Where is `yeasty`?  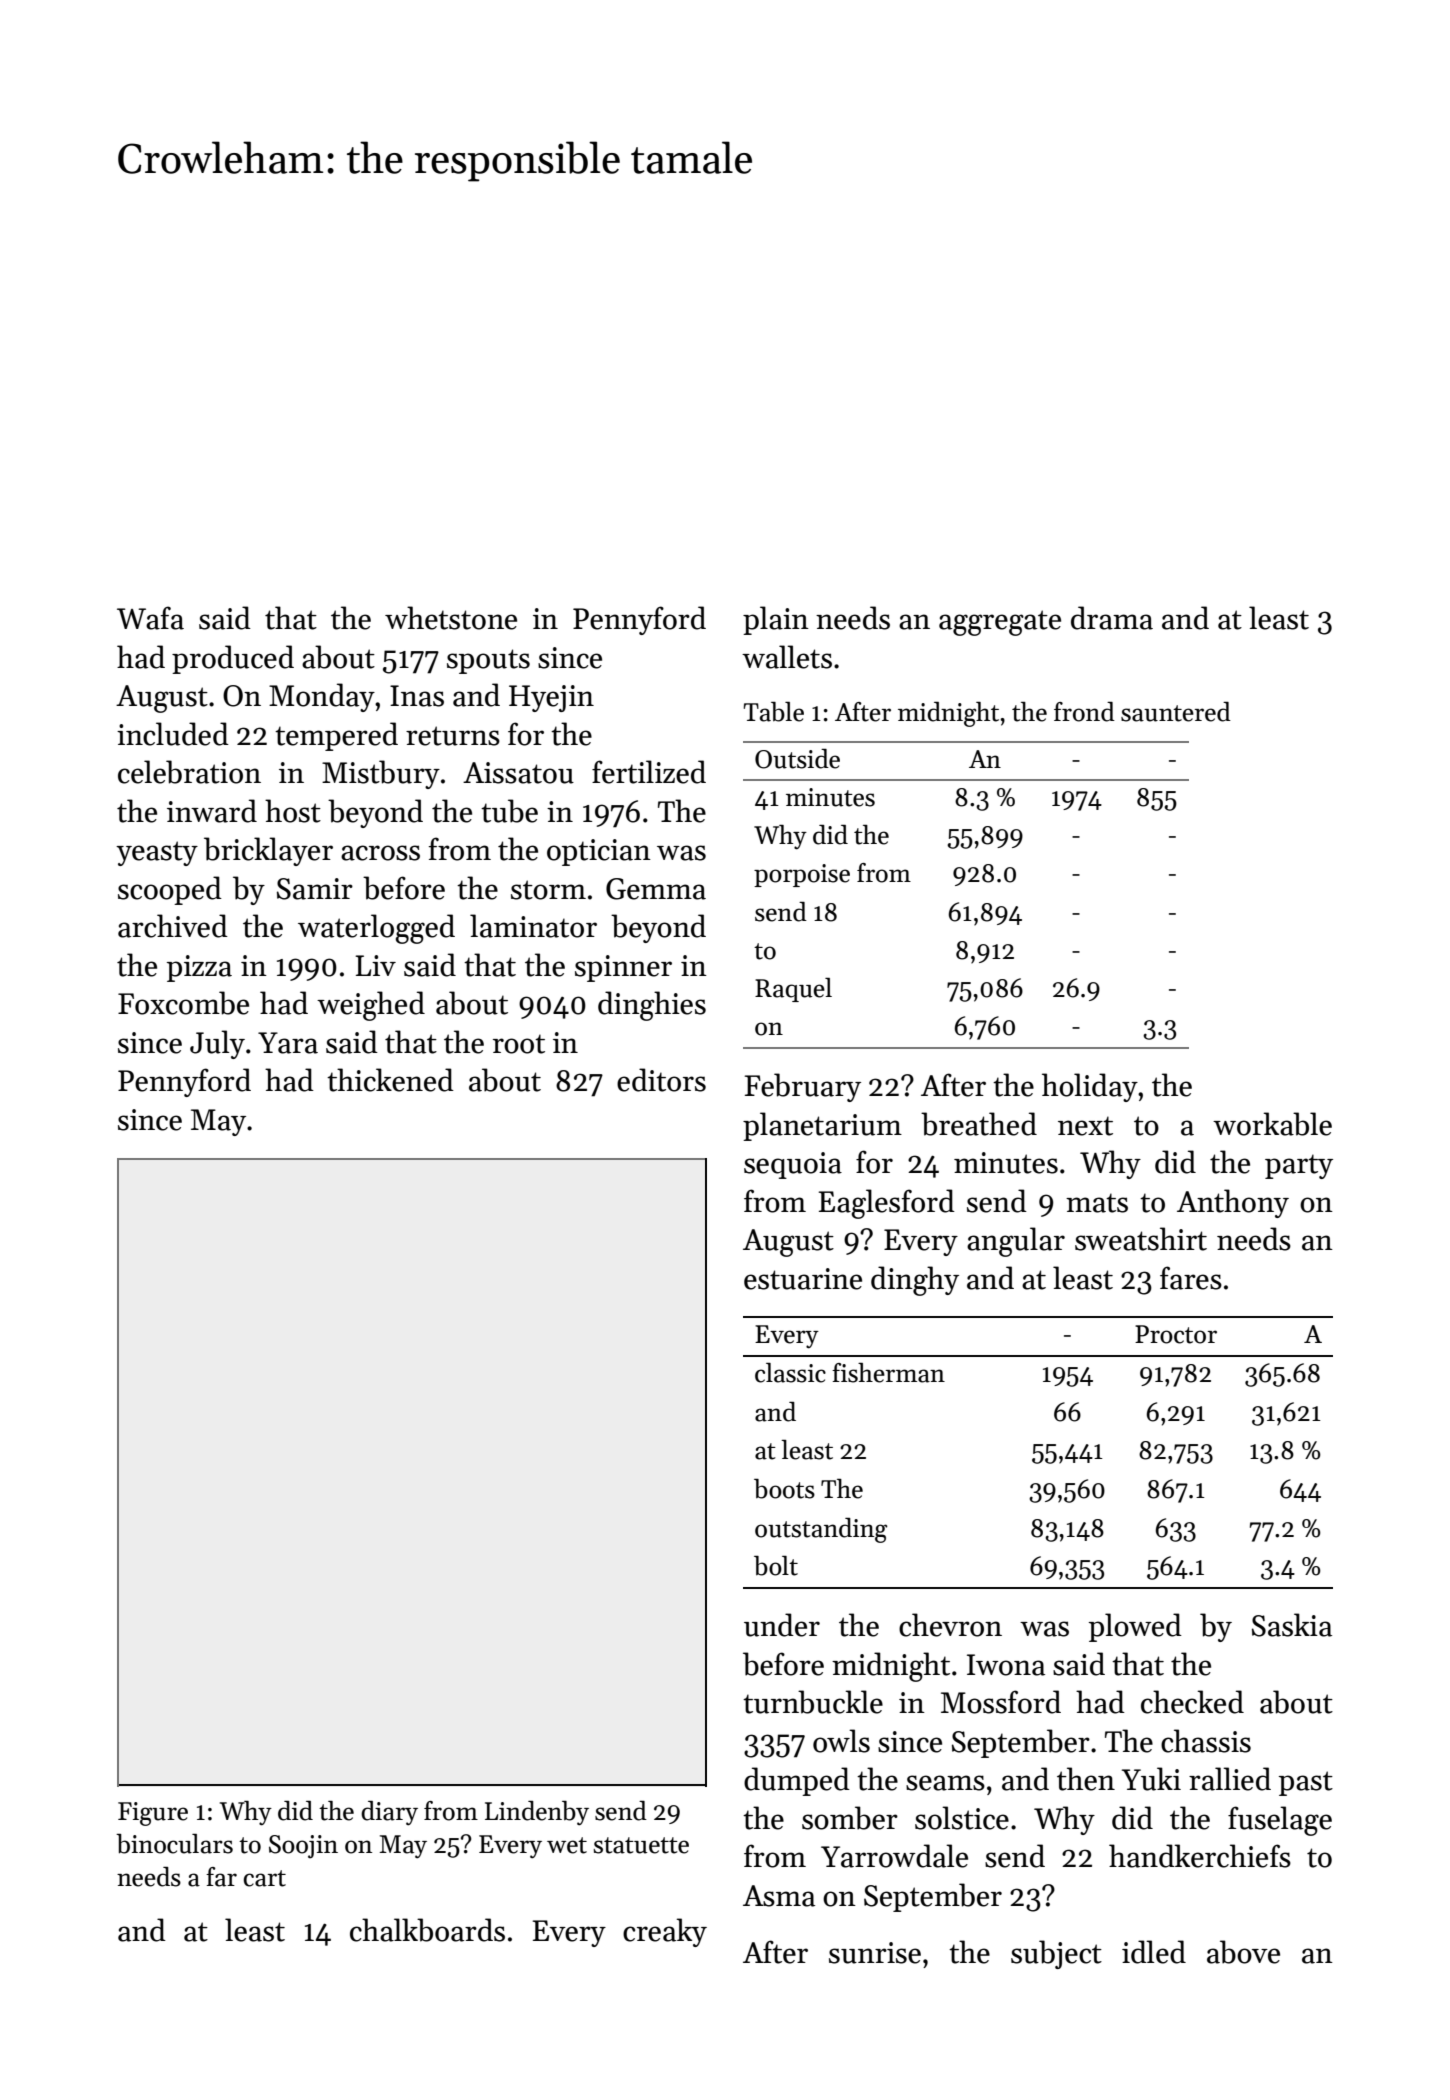
yeasty is located at coordinates (157, 853).
